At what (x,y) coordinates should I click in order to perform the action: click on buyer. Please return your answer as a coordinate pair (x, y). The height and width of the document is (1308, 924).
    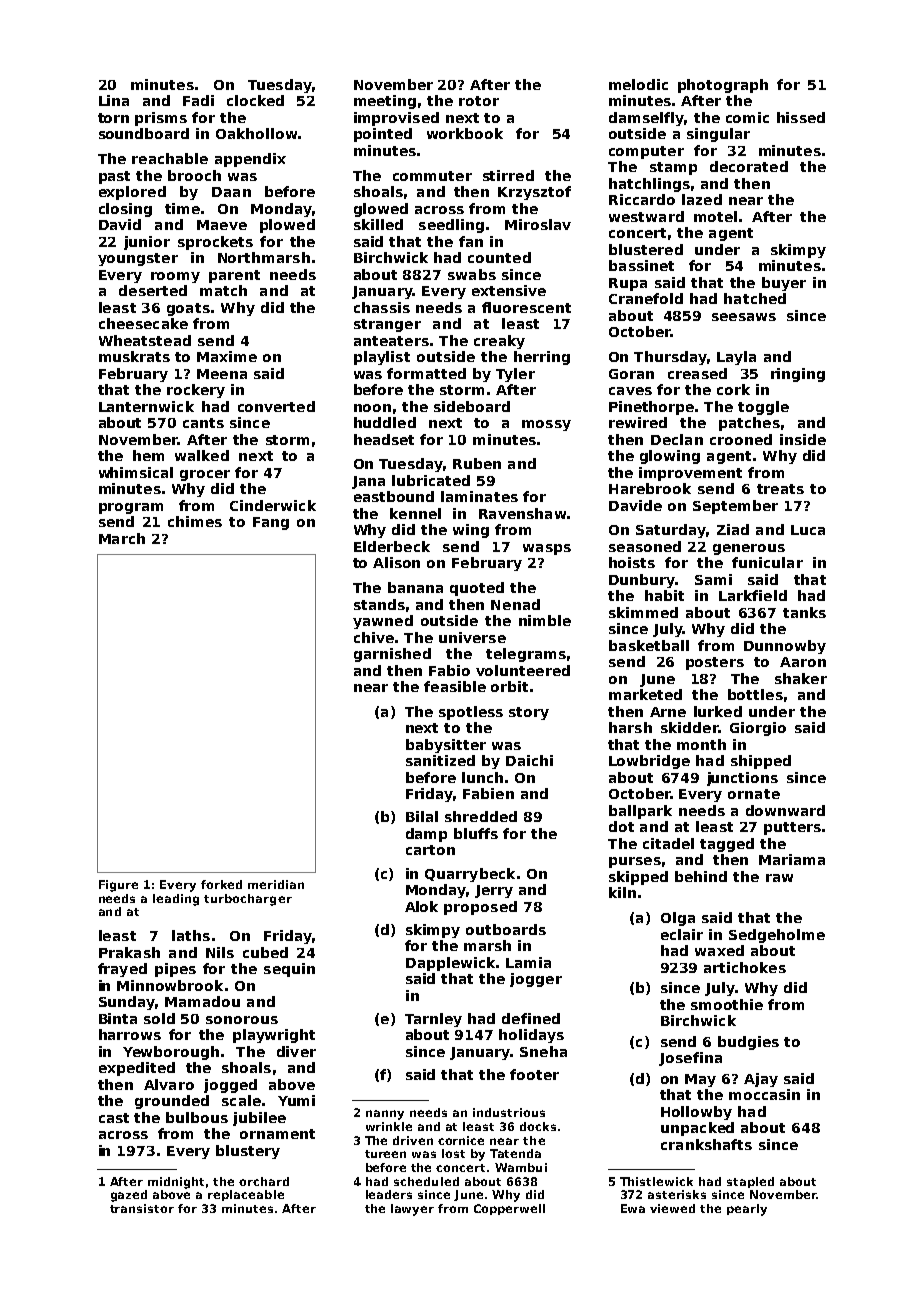
    Looking at the image, I should click on (784, 284).
